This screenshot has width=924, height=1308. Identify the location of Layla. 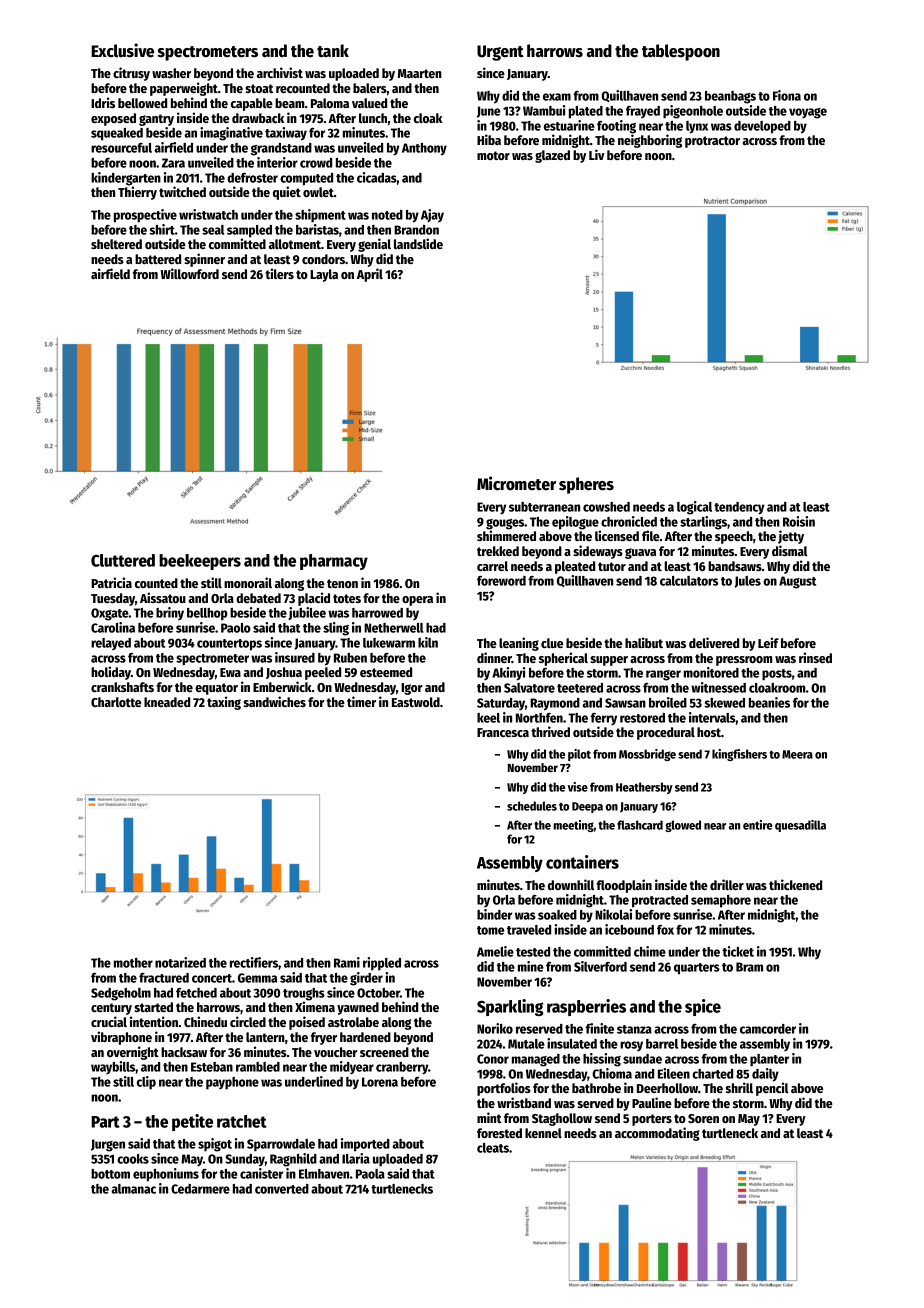
(324, 275).
